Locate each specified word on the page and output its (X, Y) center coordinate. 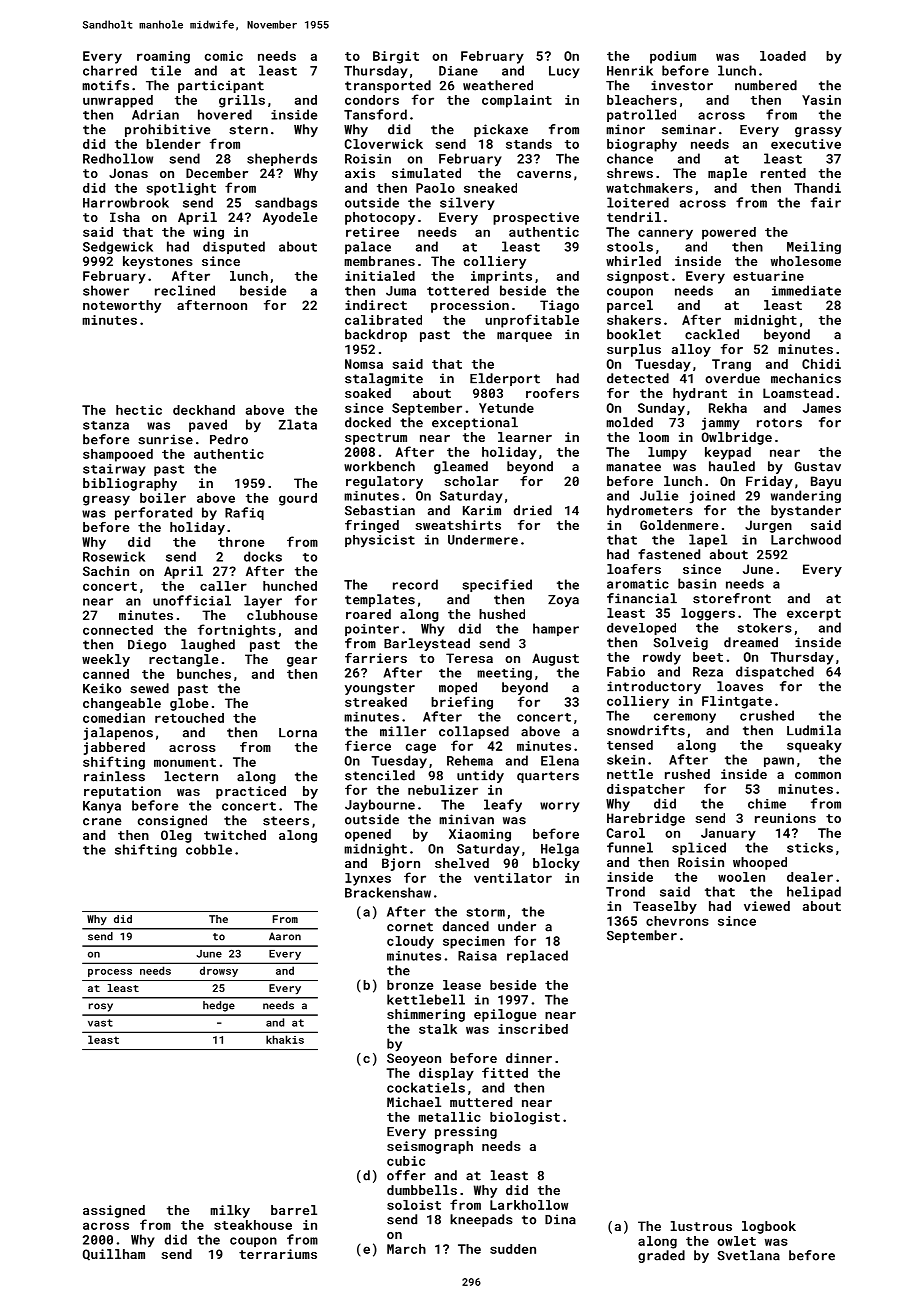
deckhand (204, 410)
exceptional (475, 423)
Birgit (396, 57)
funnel (630, 847)
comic (224, 56)
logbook (769, 1227)
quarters (548, 777)
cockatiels (426, 1087)
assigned (114, 1211)
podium (673, 57)
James (822, 408)
